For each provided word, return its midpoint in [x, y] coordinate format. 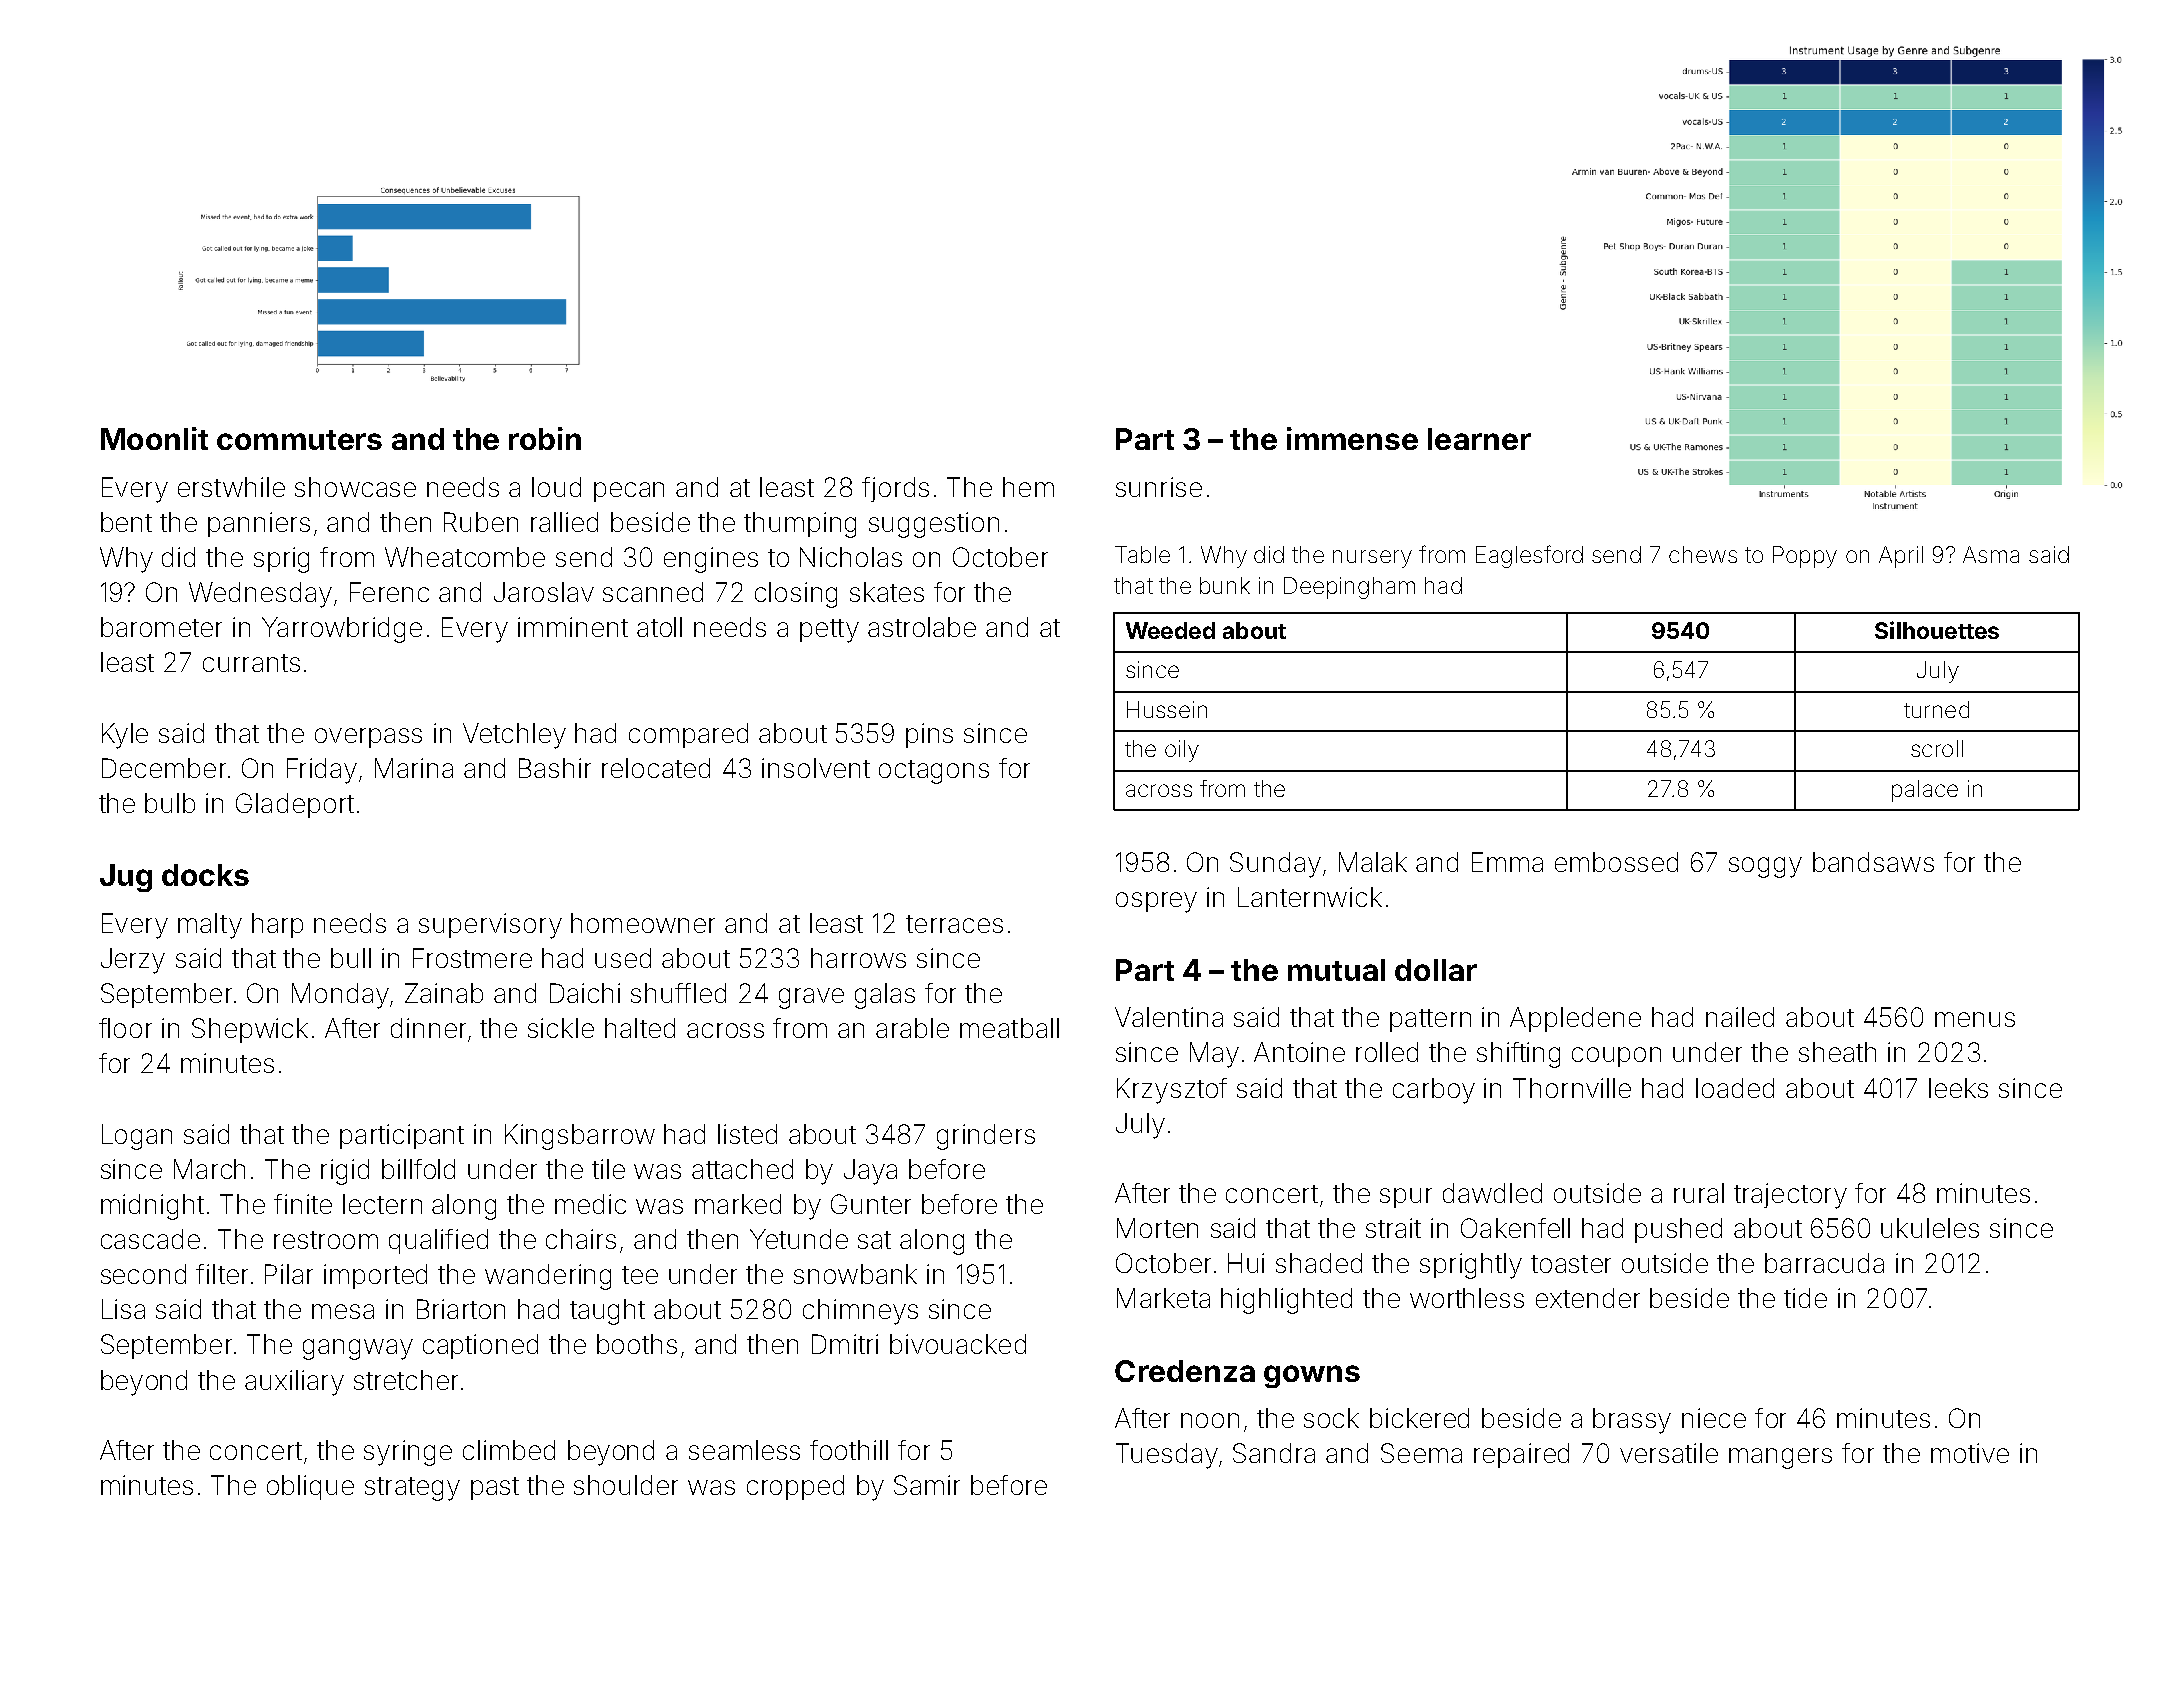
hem [1028, 487]
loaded [1735, 1088]
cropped [795, 1487]
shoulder [626, 1485]
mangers [1780, 1458]
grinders [986, 1137]
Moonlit [154, 438]
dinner [428, 1028]
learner [1479, 439]
